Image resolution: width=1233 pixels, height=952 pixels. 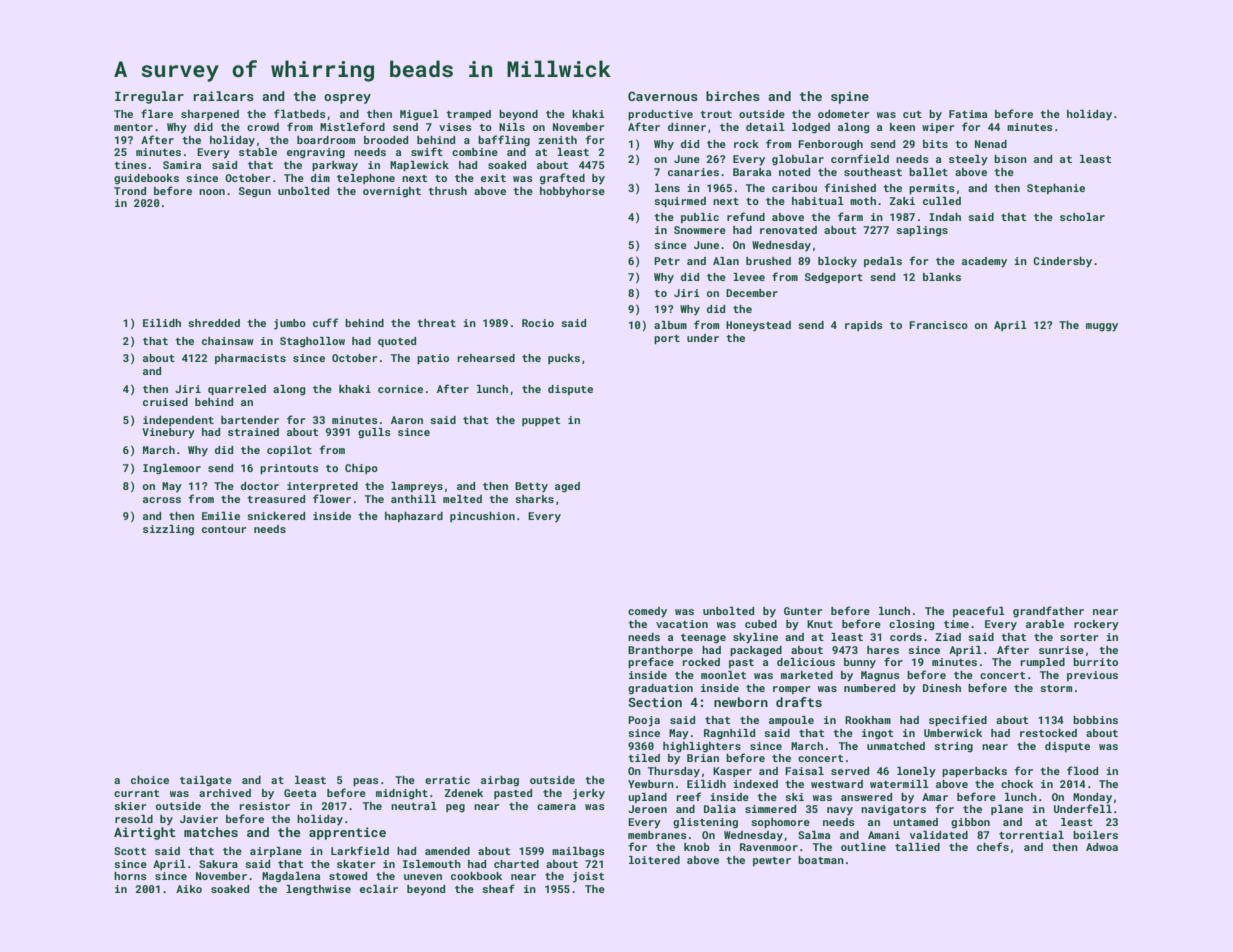 I want to click on Fatima, so click(x=968, y=114).
